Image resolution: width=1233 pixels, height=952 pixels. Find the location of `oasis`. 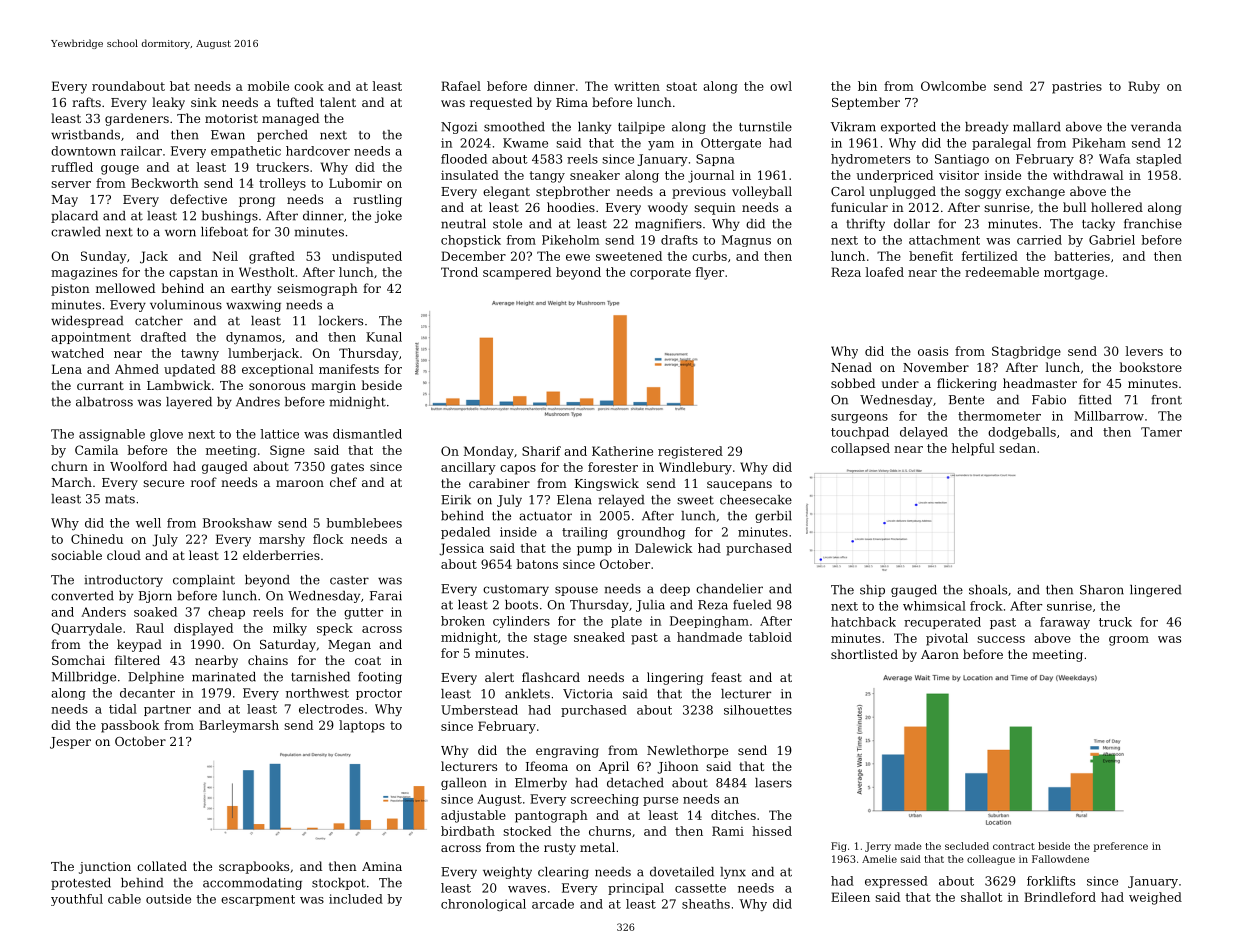

oasis is located at coordinates (933, 351).
